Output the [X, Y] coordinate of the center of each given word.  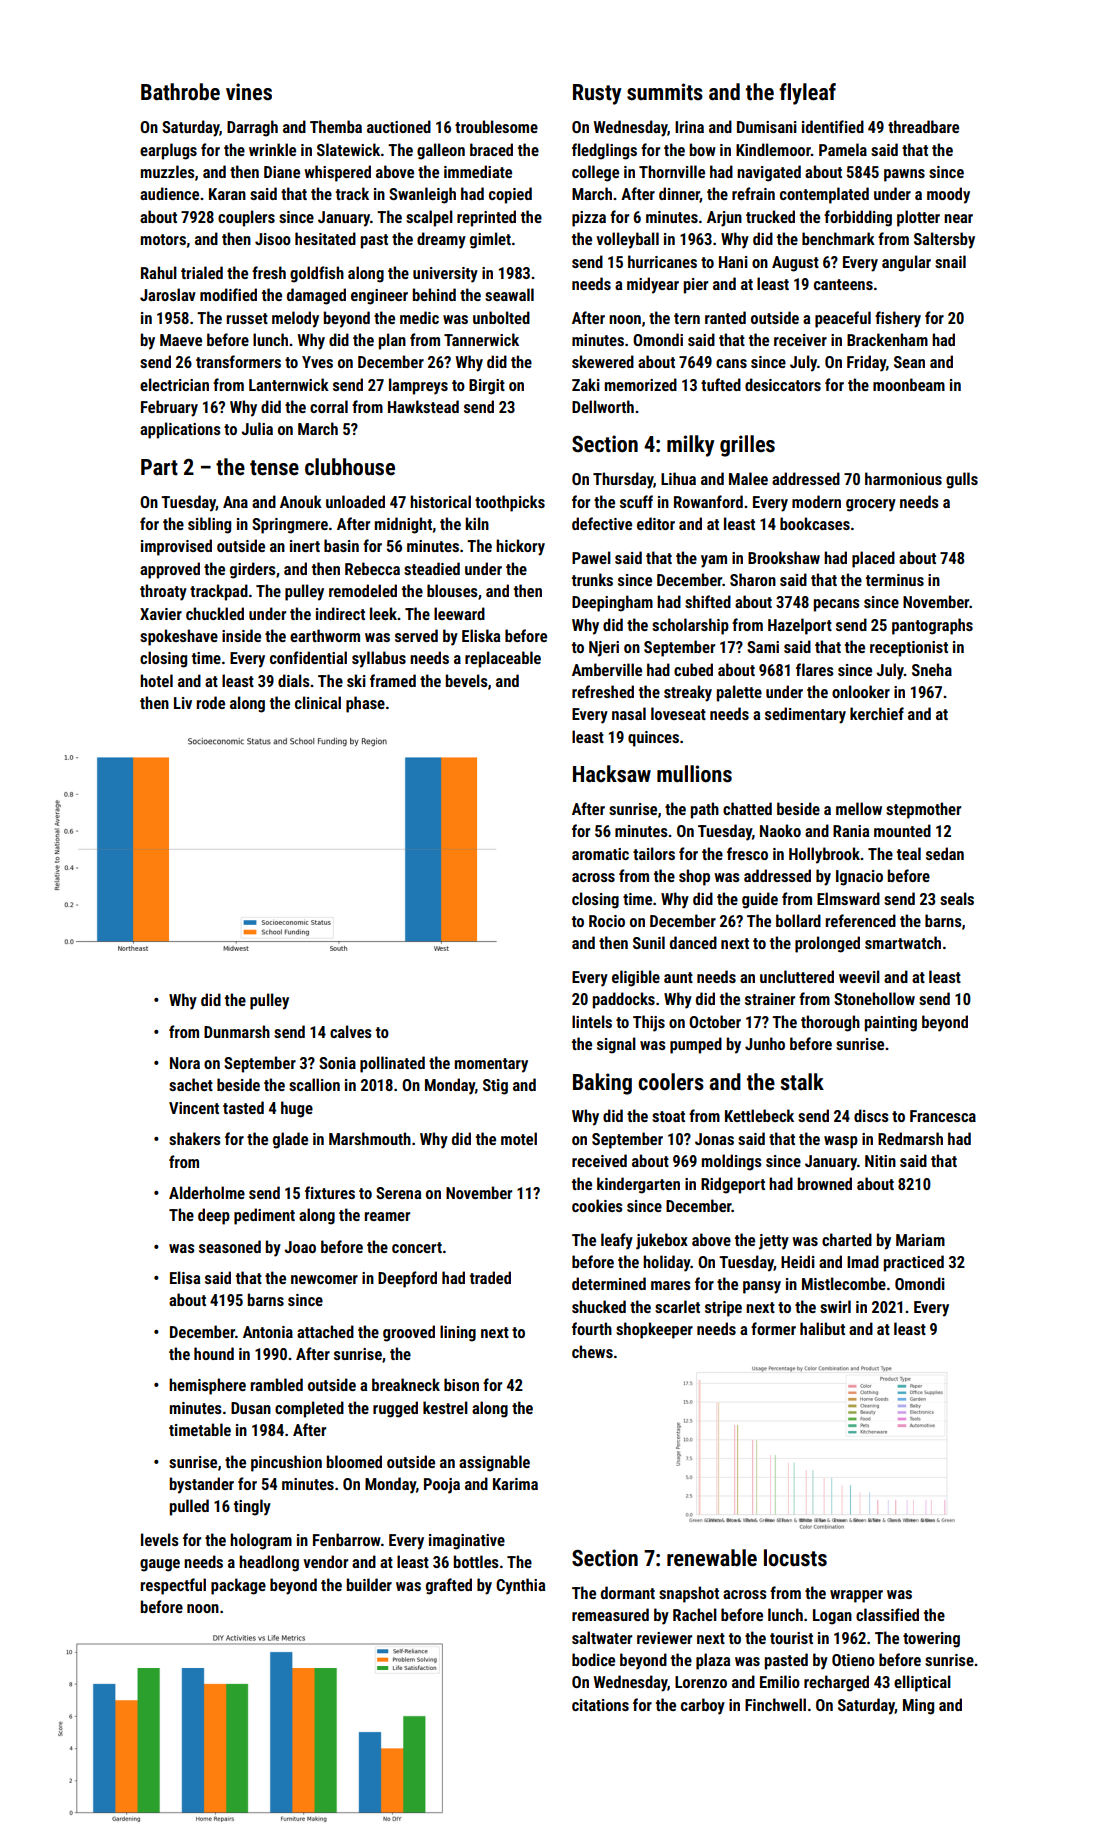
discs [871, 1115]
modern [816, 501]
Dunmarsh [237, 1031]
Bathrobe [180, 92]
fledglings [604, 151]
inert [305, 546]
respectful [173, 1586]
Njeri [604, 649]
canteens [843, 284]
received [599, 1160]
